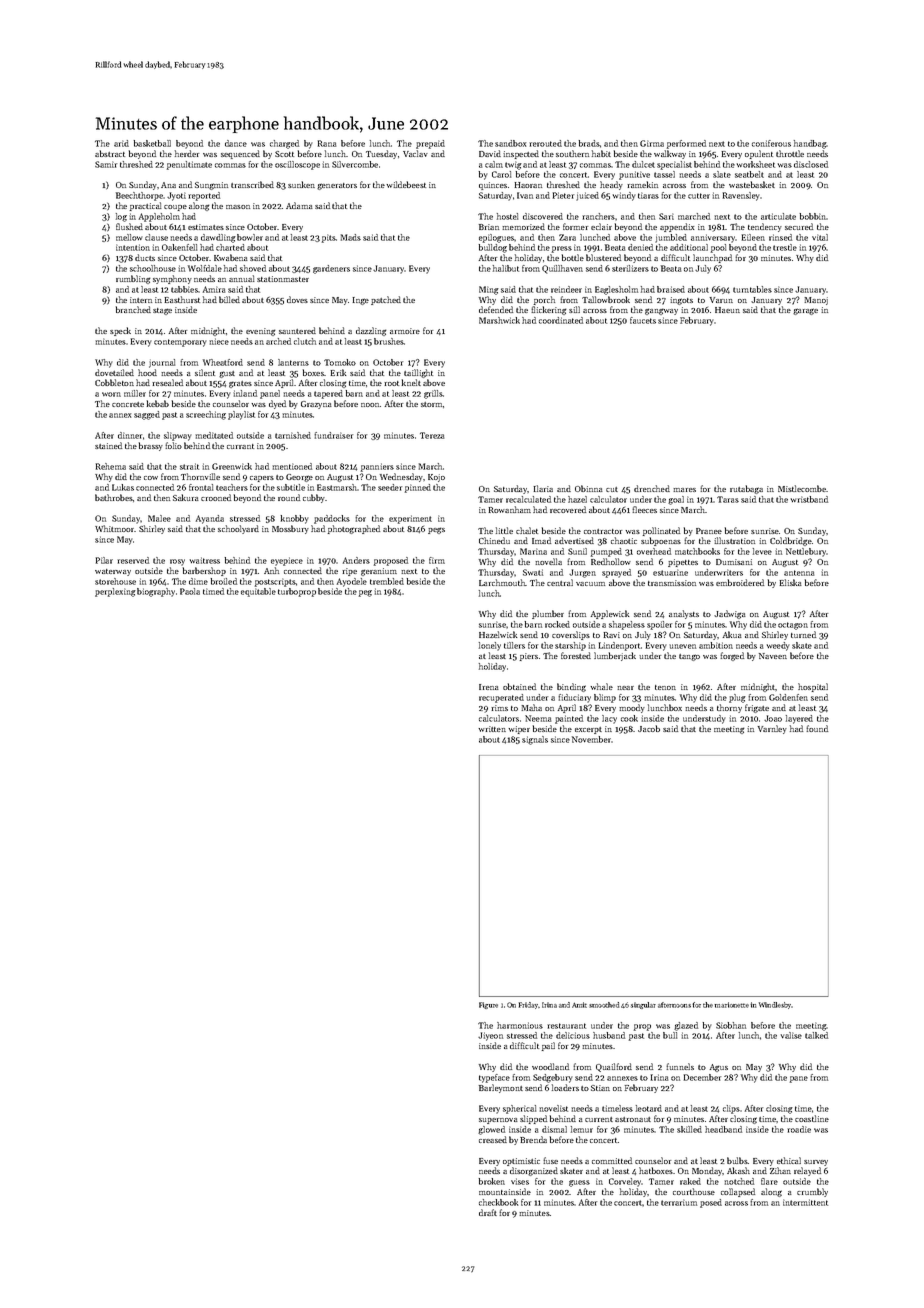  I want to click on Windlesby, so click(775, 1005).
